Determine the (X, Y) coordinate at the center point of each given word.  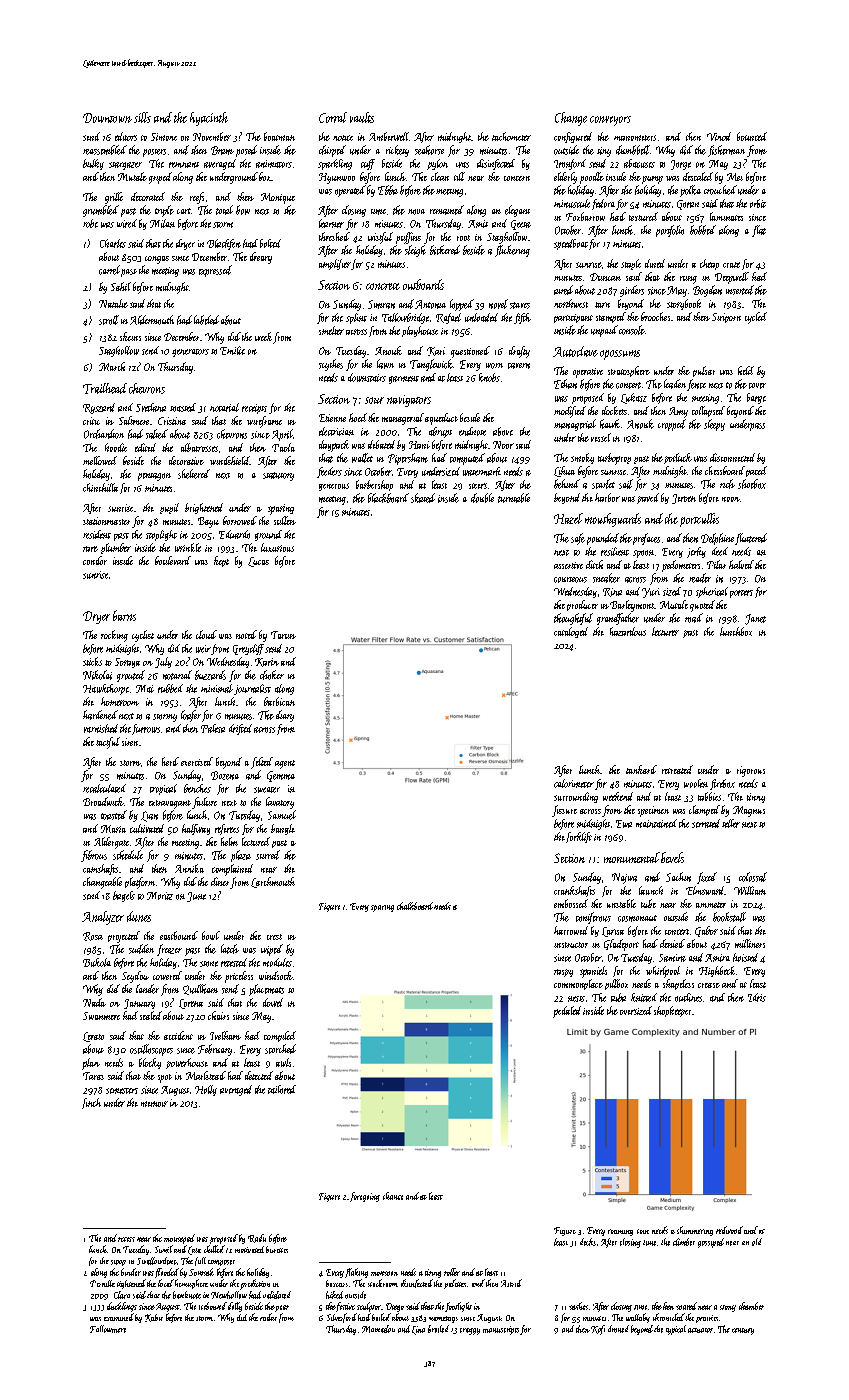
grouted (131, 676)
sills (142, 117)
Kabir (154, 1318)
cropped (672, 425)
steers (478, 486)
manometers (635, 138)
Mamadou (378, 1329)
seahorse (429, 150)
